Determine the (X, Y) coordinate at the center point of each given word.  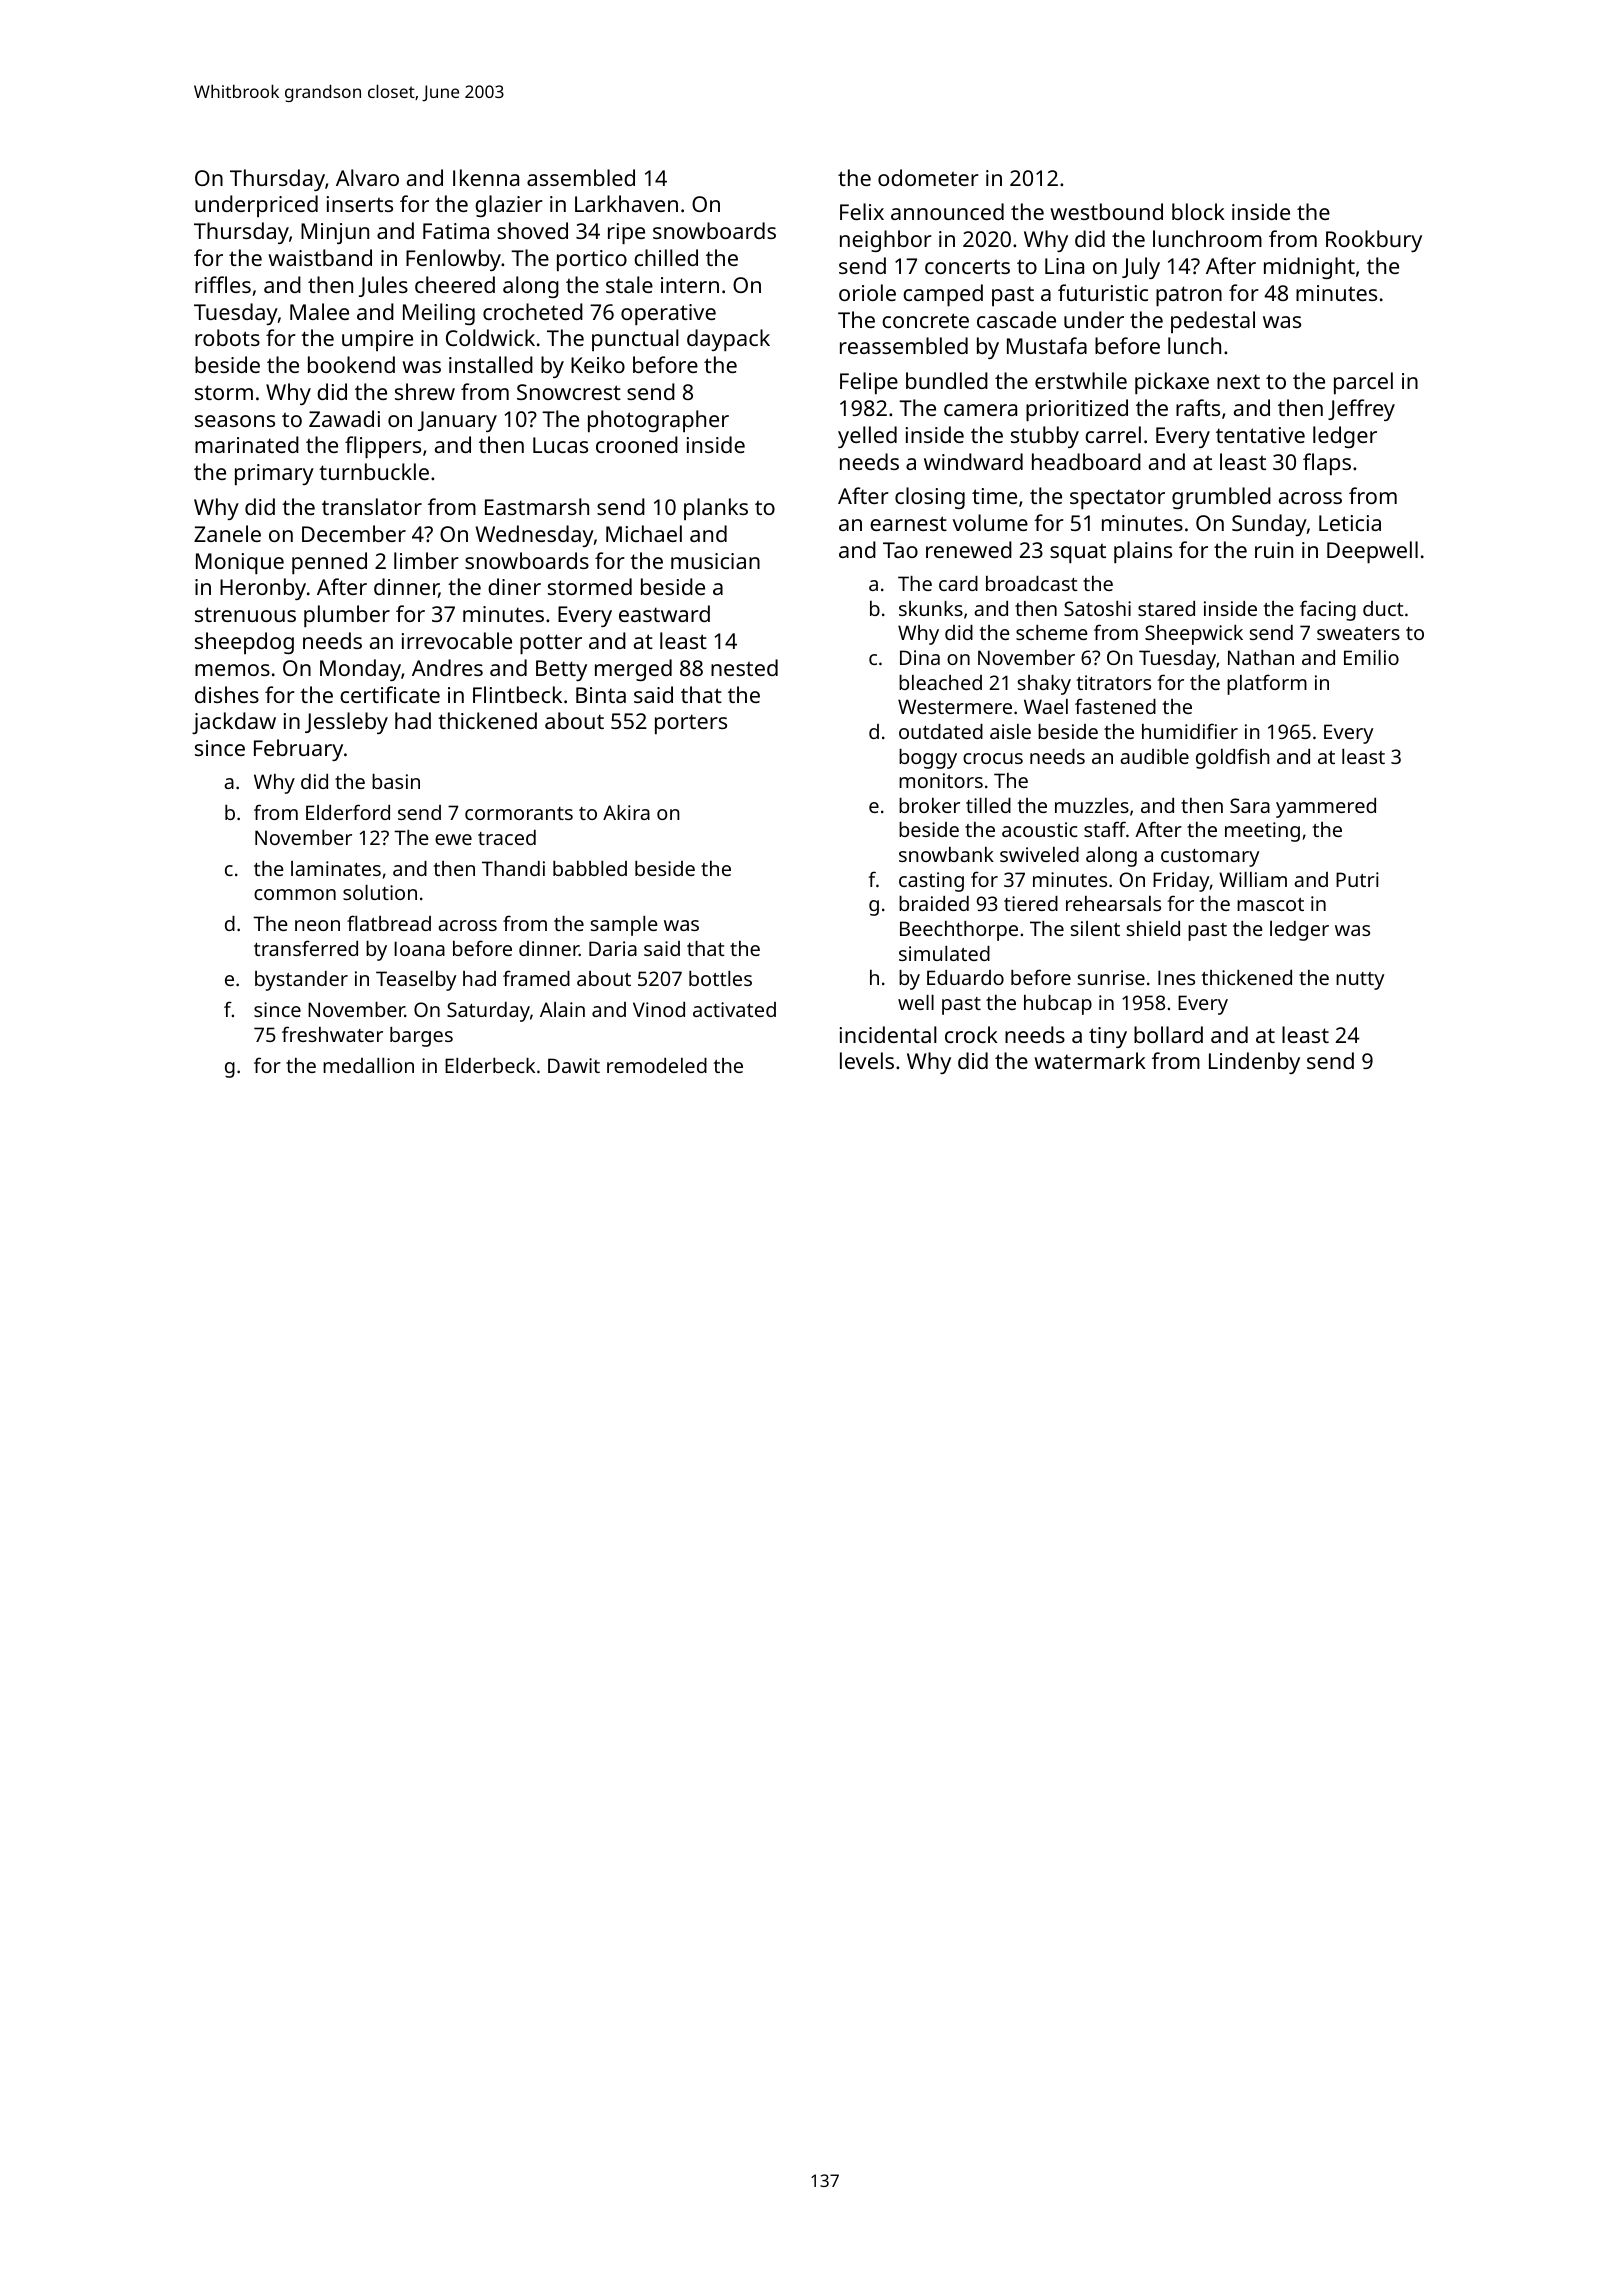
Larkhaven (626, 203)
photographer (658, 421)
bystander (301, 981)
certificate (390, 694)
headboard (1086, 461)
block (1198, 211)
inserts (360, 204)
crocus (993, 758)
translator (372, 506)
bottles (720, 978)
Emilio (1371, 657)
